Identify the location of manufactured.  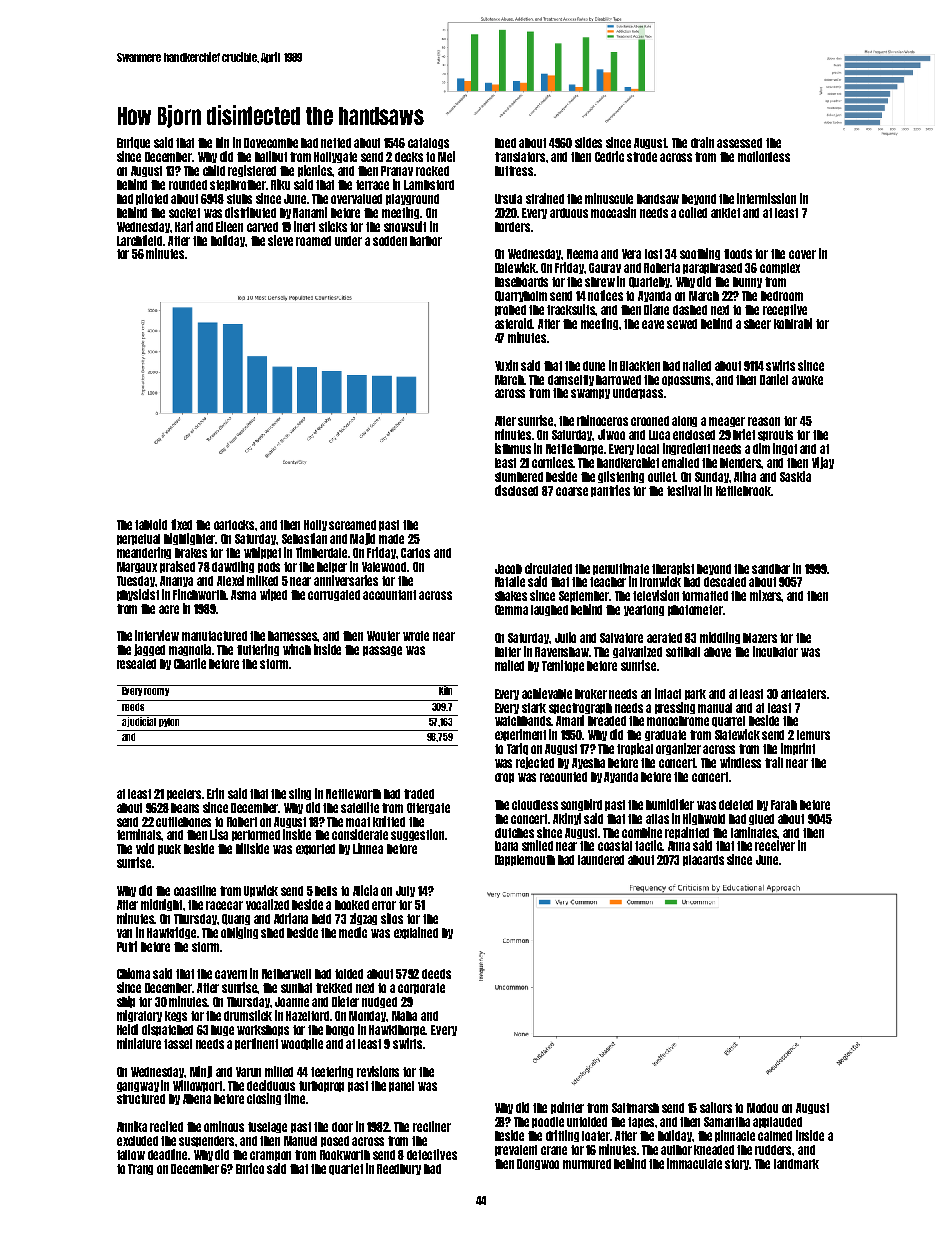
(214, 636).
